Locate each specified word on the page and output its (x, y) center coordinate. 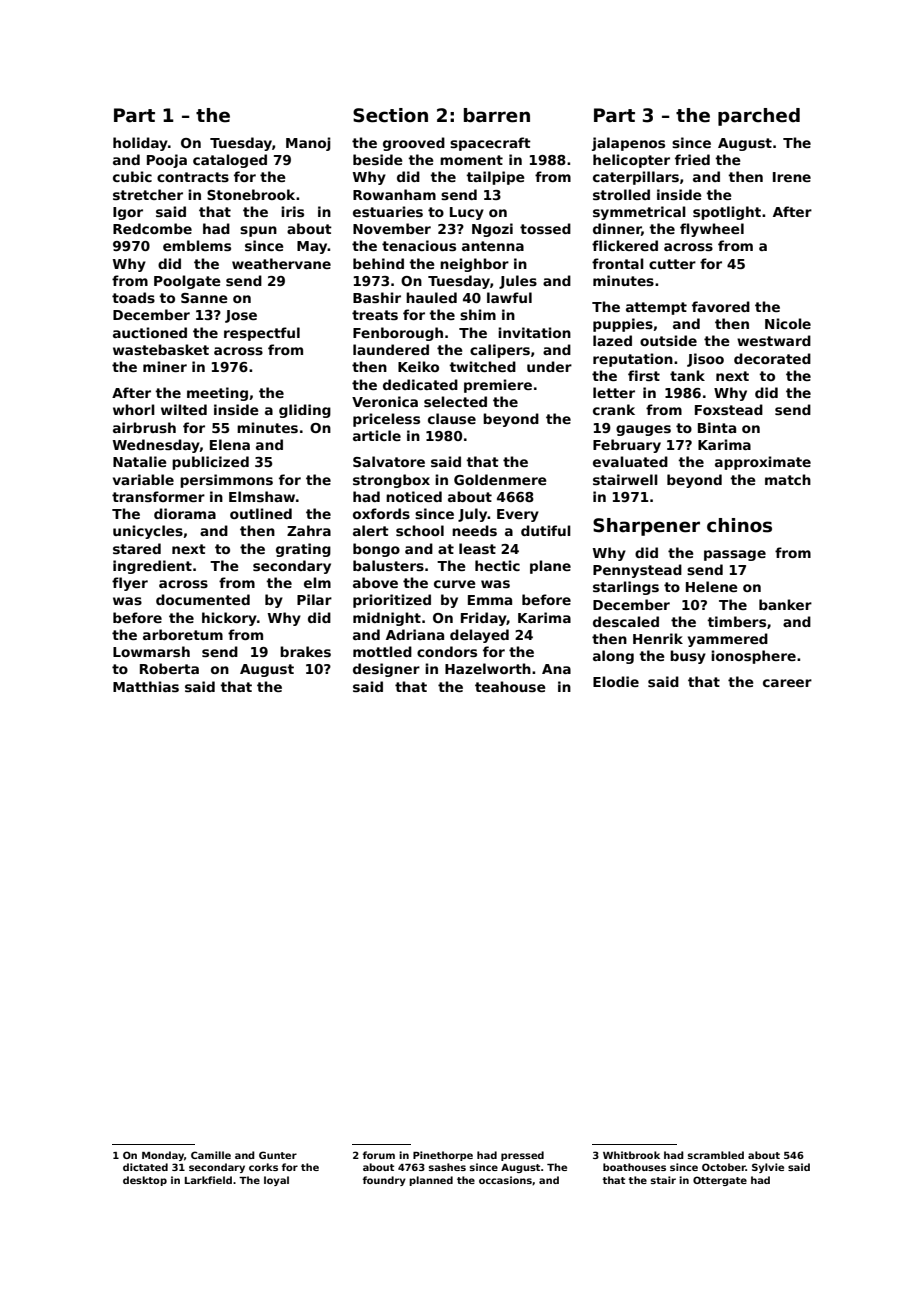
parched (759, 117)
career (787, 683)
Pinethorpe (443, 1156)
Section (390, 115)
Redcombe (152, 228)
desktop (145, 1181)
